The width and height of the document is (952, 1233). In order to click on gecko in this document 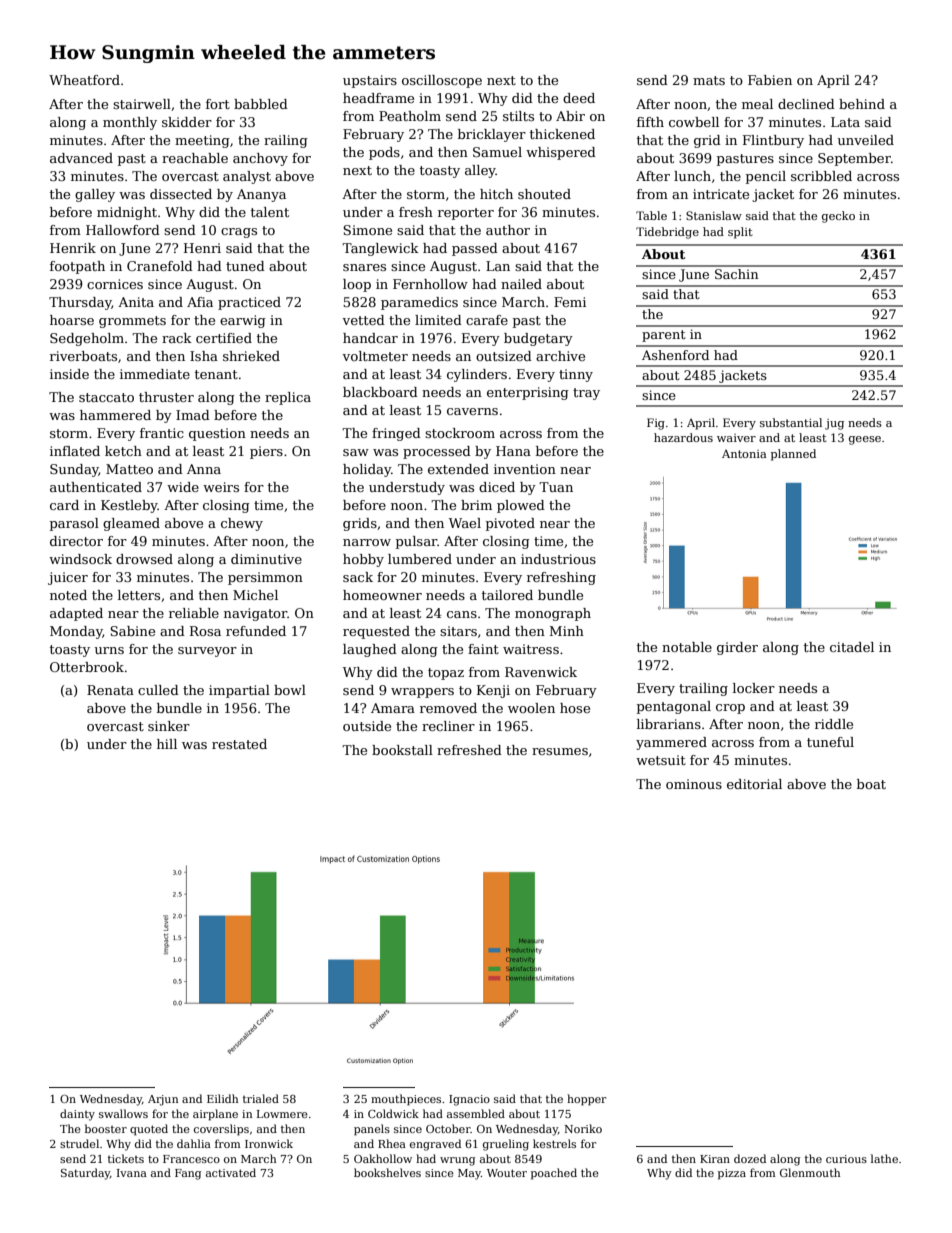, I will do `click(838, 217)`.
